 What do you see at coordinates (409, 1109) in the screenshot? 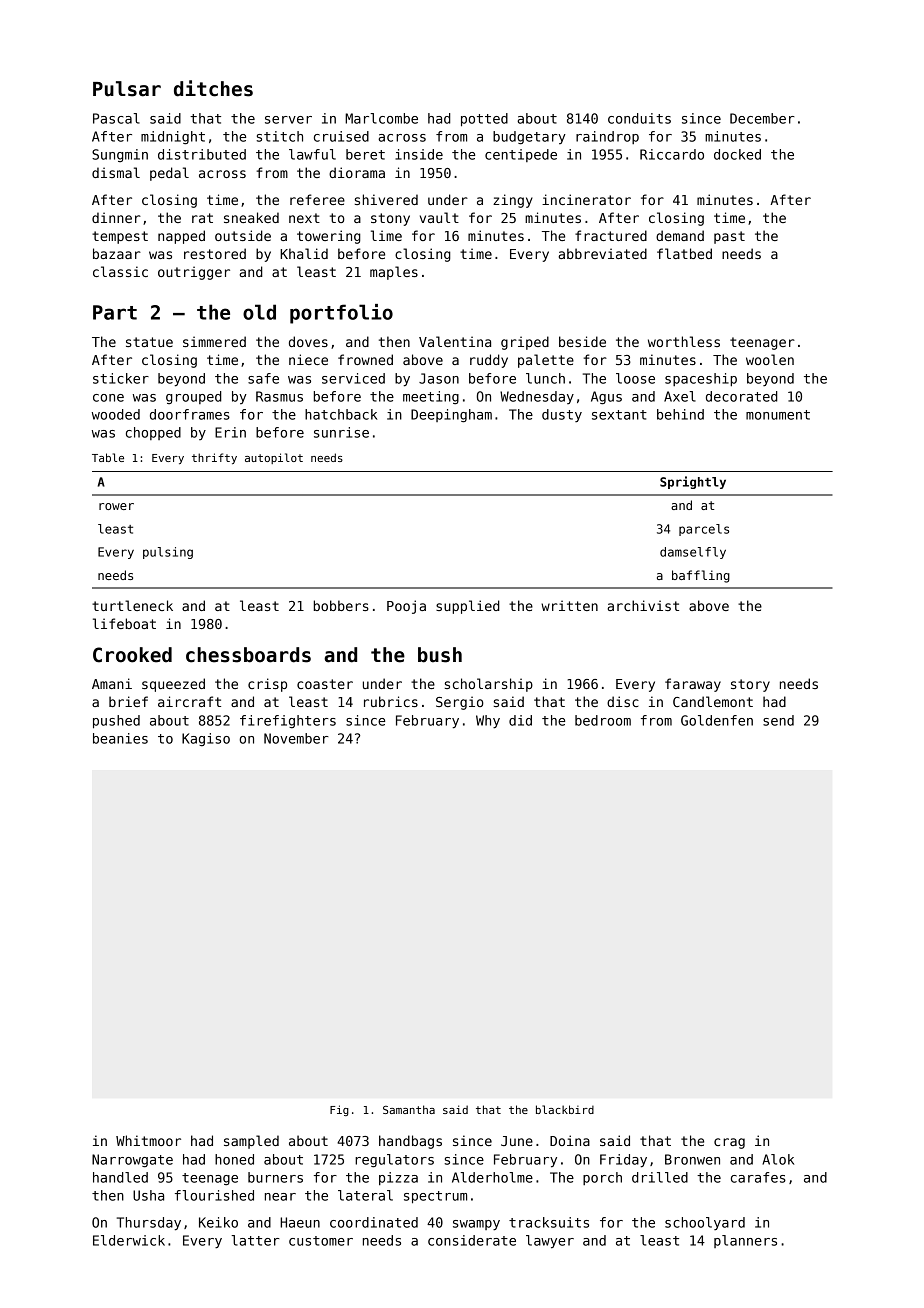
I see `Samantha` at bounding box center [409, 1109].
